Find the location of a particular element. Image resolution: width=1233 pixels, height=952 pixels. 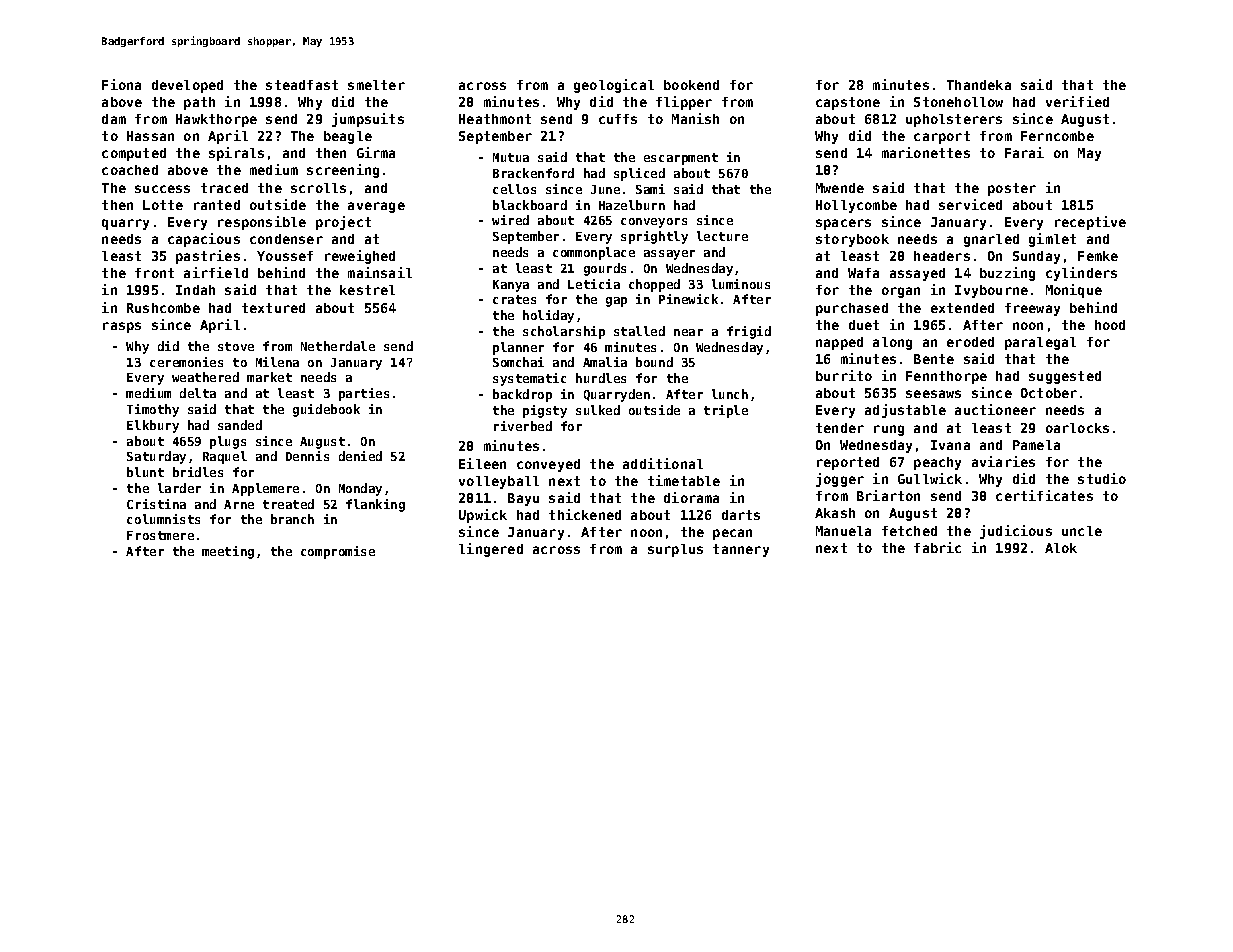

geological is located at coordinates (614, 86).
